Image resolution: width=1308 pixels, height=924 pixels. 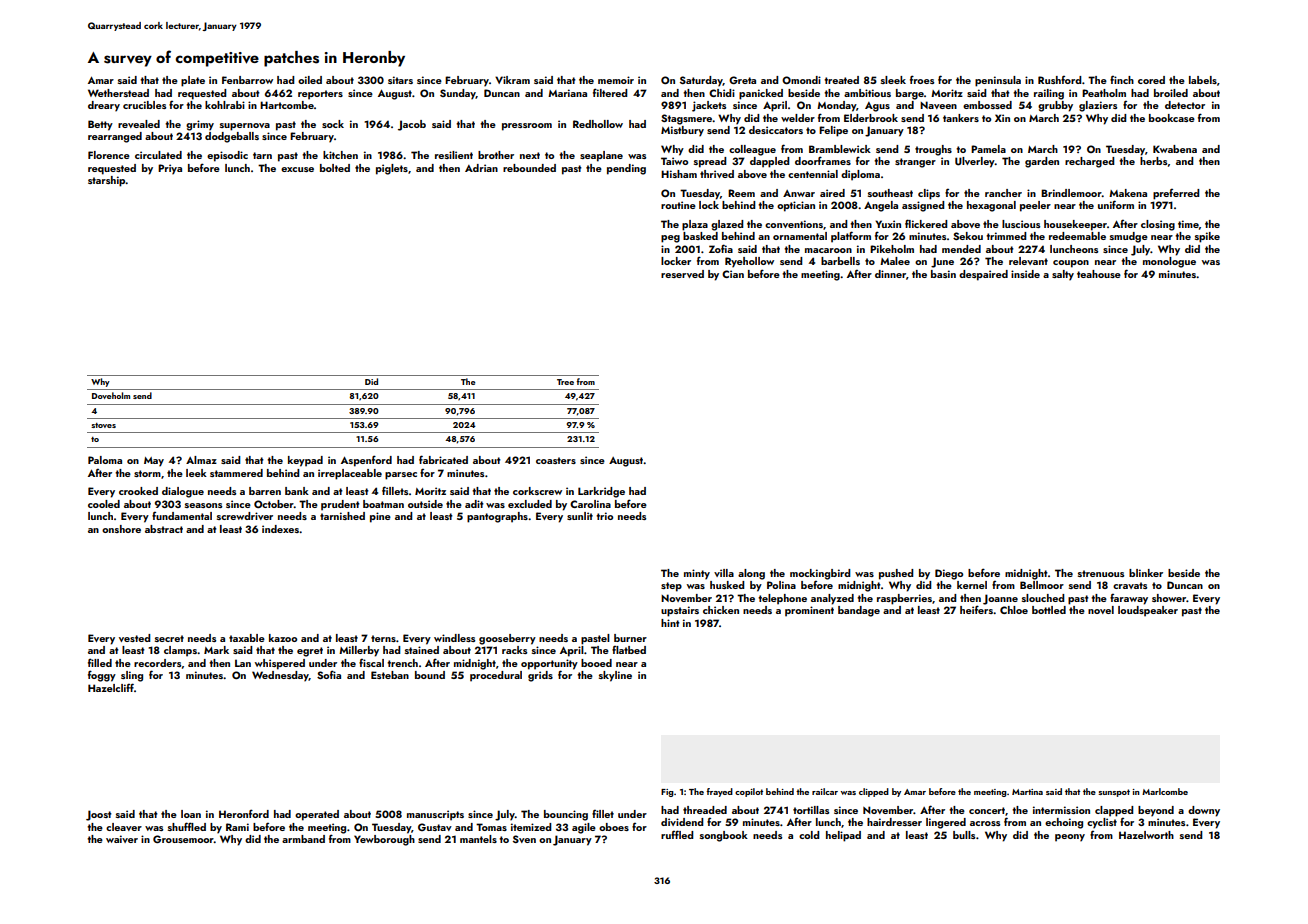 I want to click on memoir, so click(x=616, y=80).
